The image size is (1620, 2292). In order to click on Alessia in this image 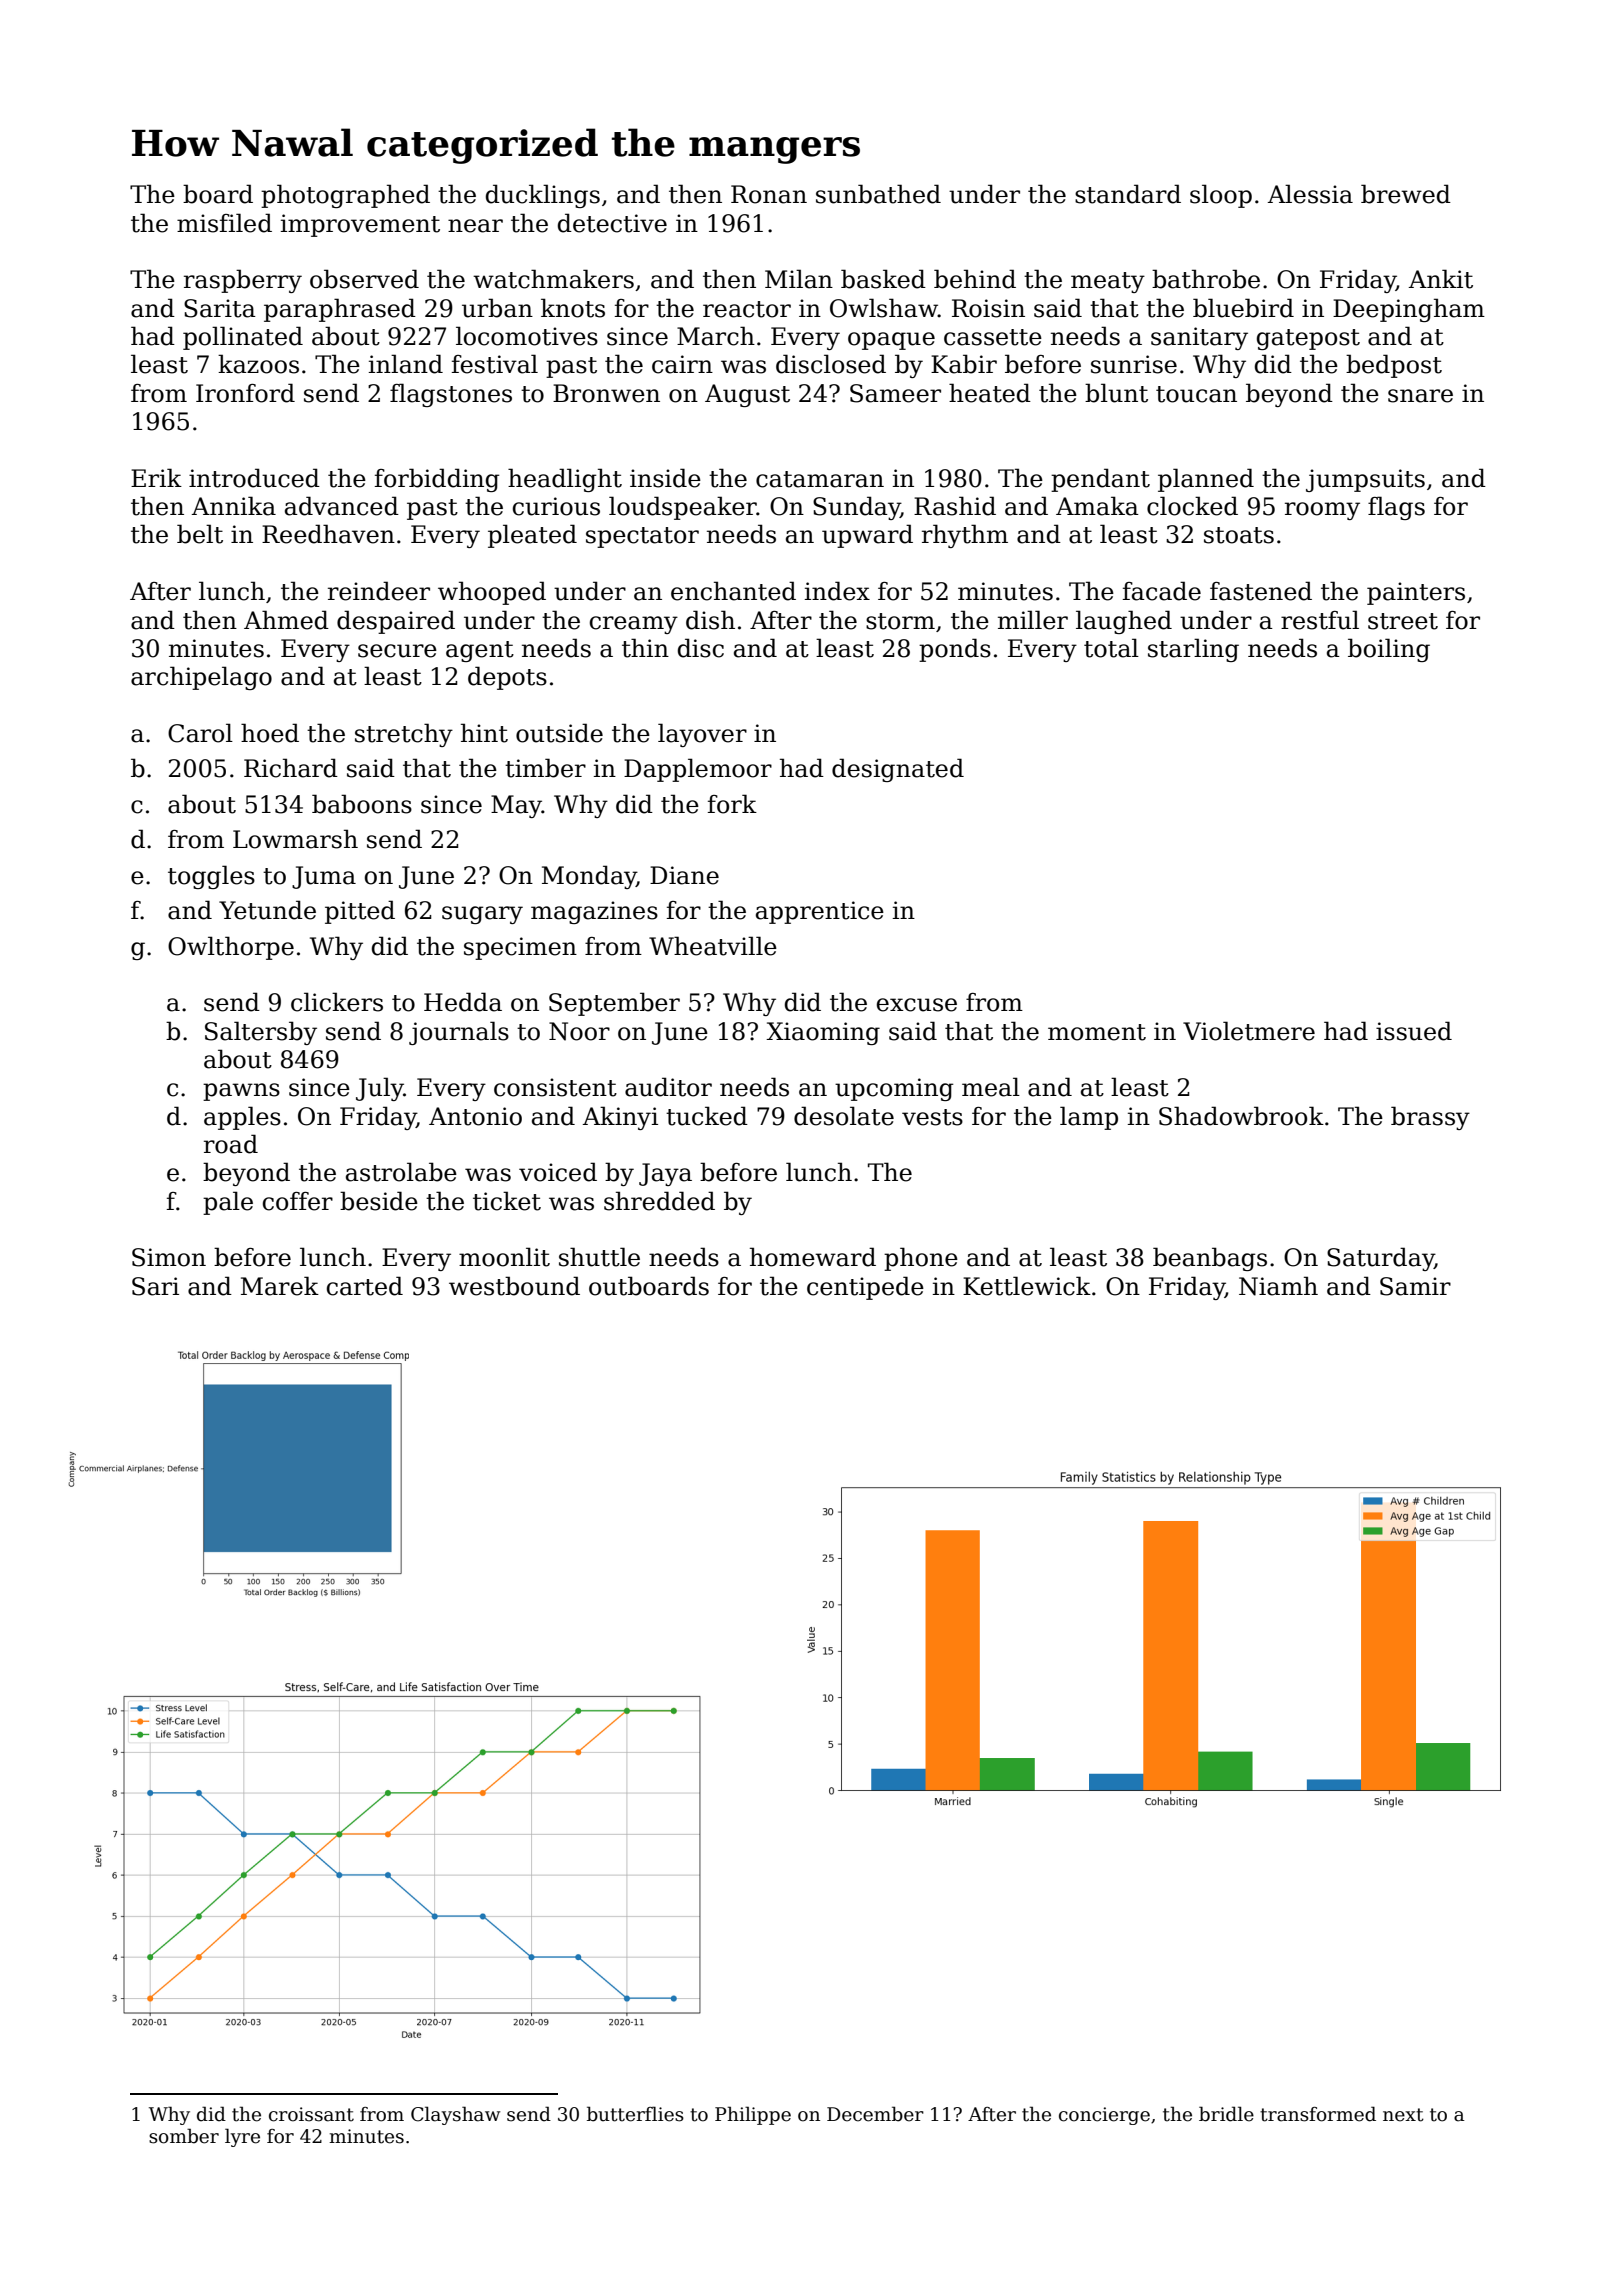, I will do `click(1310, 194)`.
